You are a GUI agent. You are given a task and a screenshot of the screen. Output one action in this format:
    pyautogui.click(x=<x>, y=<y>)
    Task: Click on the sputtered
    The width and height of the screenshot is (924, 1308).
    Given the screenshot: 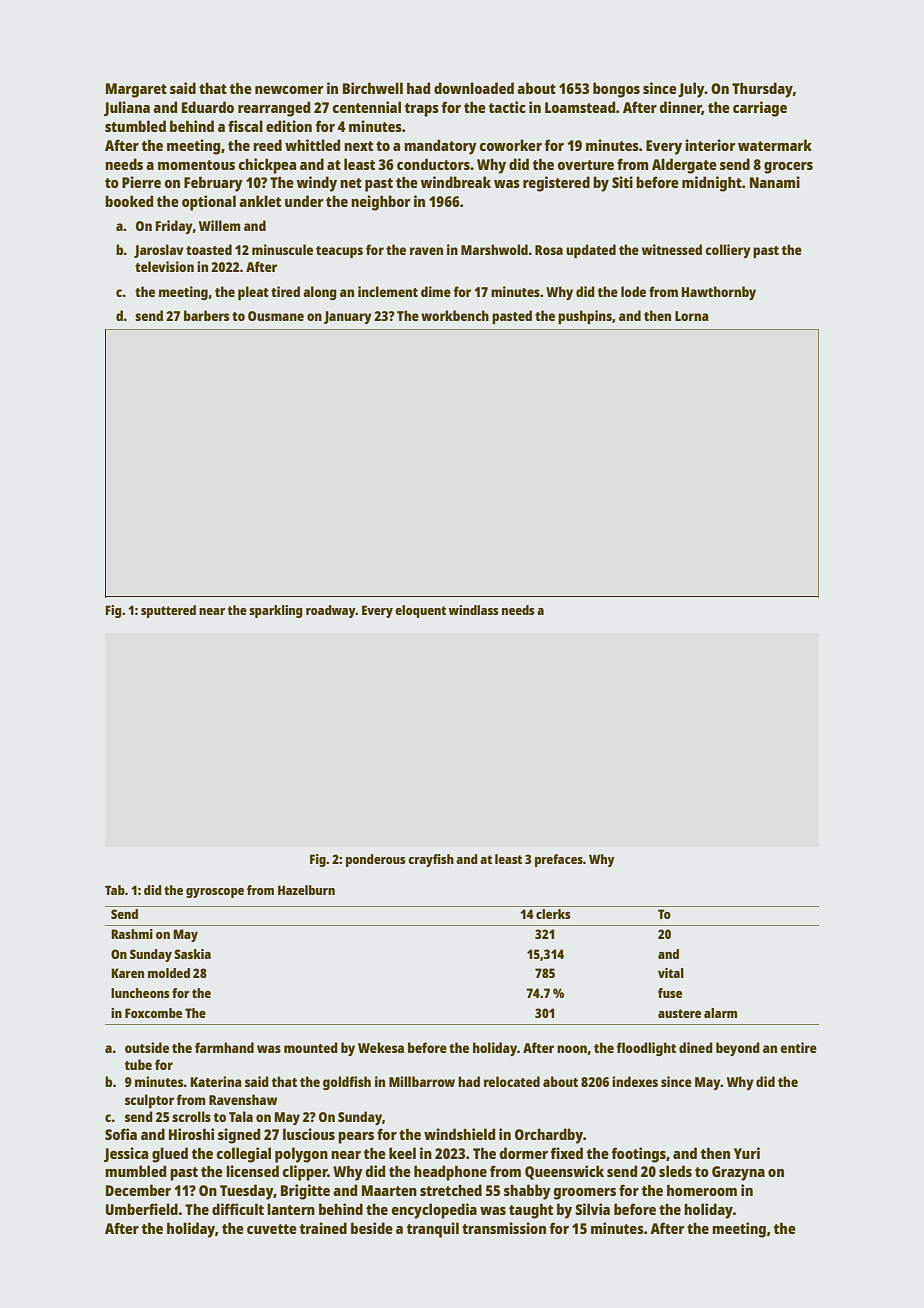 What is the action you would take?
    pyautogui.click(x=168, y=611)
